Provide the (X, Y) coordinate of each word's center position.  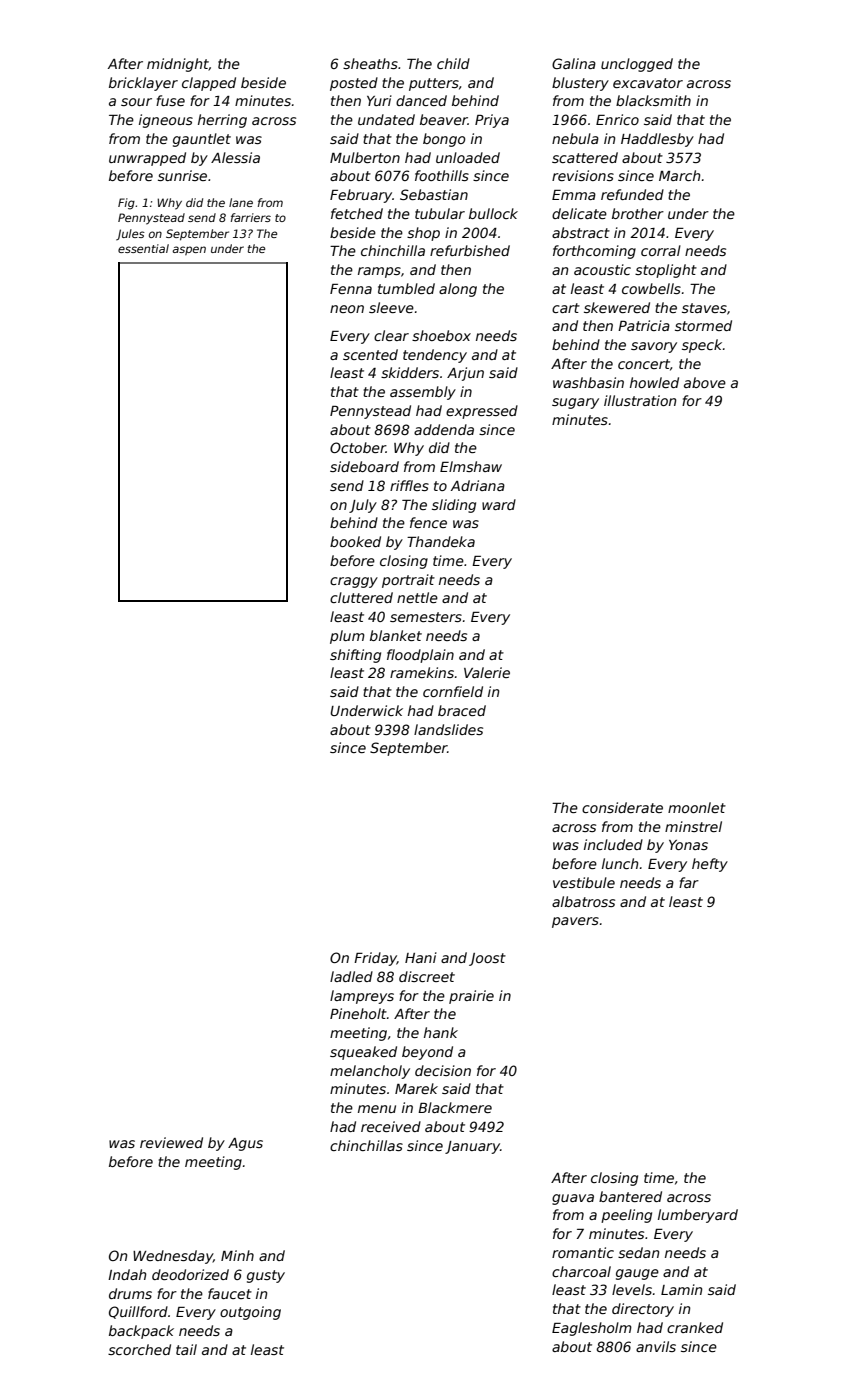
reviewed (171, 1142)
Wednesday (173, 1257)
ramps (379, 272)
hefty (710, 865)
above (705, 382)
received (391, 1126)
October (358, 447)
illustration (640, 400)
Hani (421, 957)
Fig (126, 204)
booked (355, 541)
